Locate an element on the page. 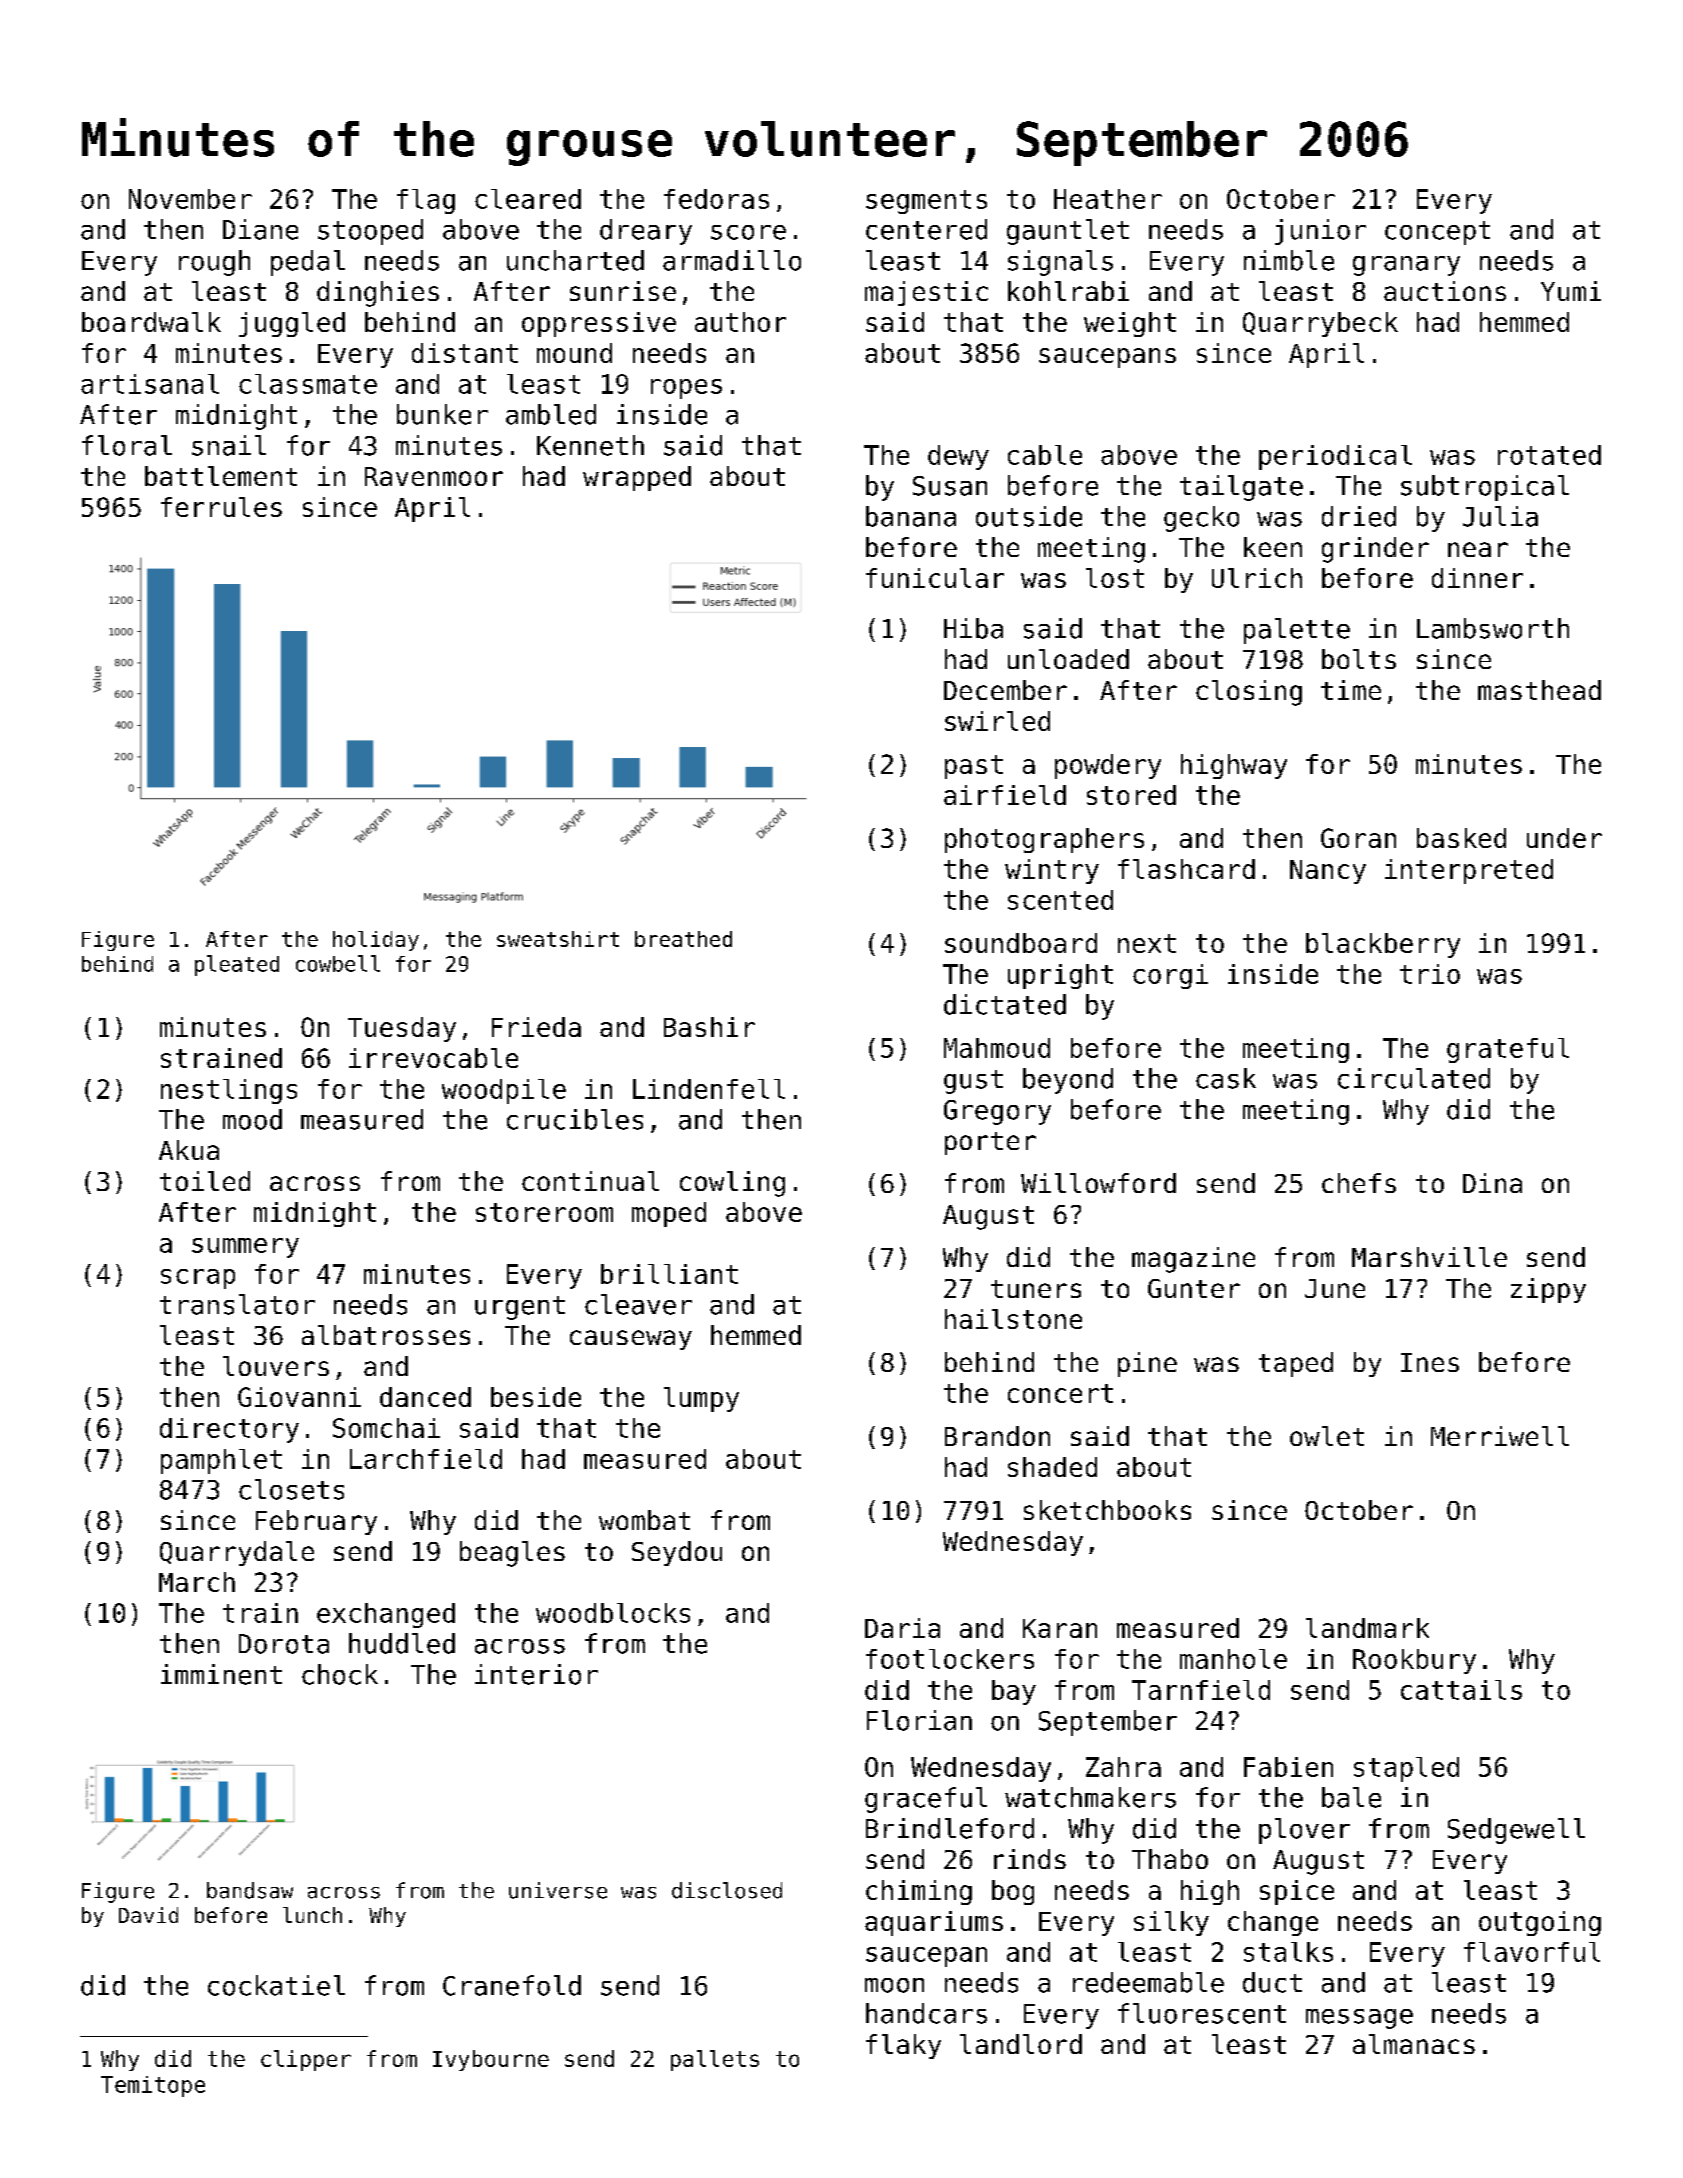 The image size is (1683, 2178). segments is located at coordinates (926, 202).
